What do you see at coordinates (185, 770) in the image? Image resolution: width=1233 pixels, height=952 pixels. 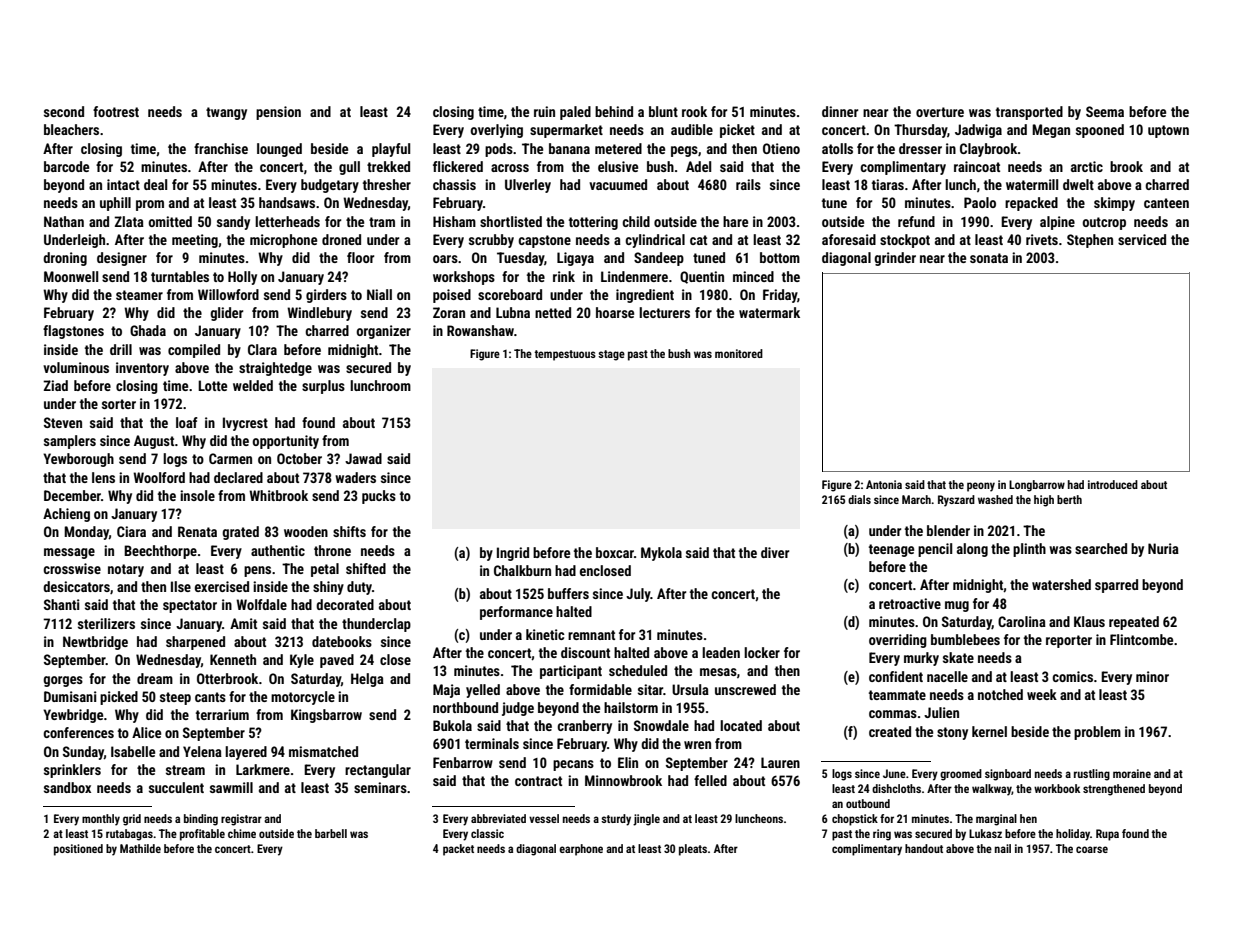 I see `stream` at bounding box center [185, 770].
